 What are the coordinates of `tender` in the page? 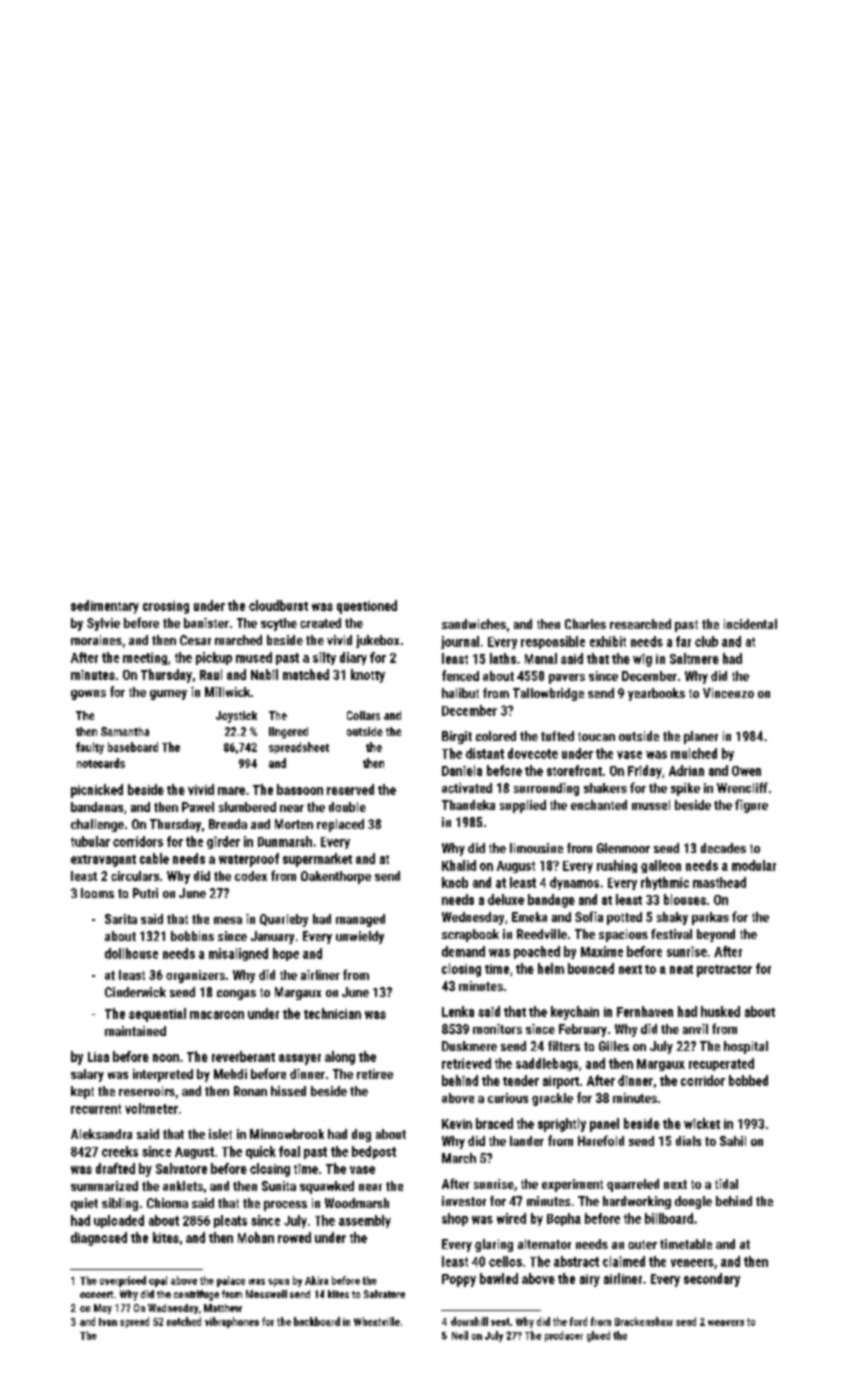 It's located at (521, 1080).
